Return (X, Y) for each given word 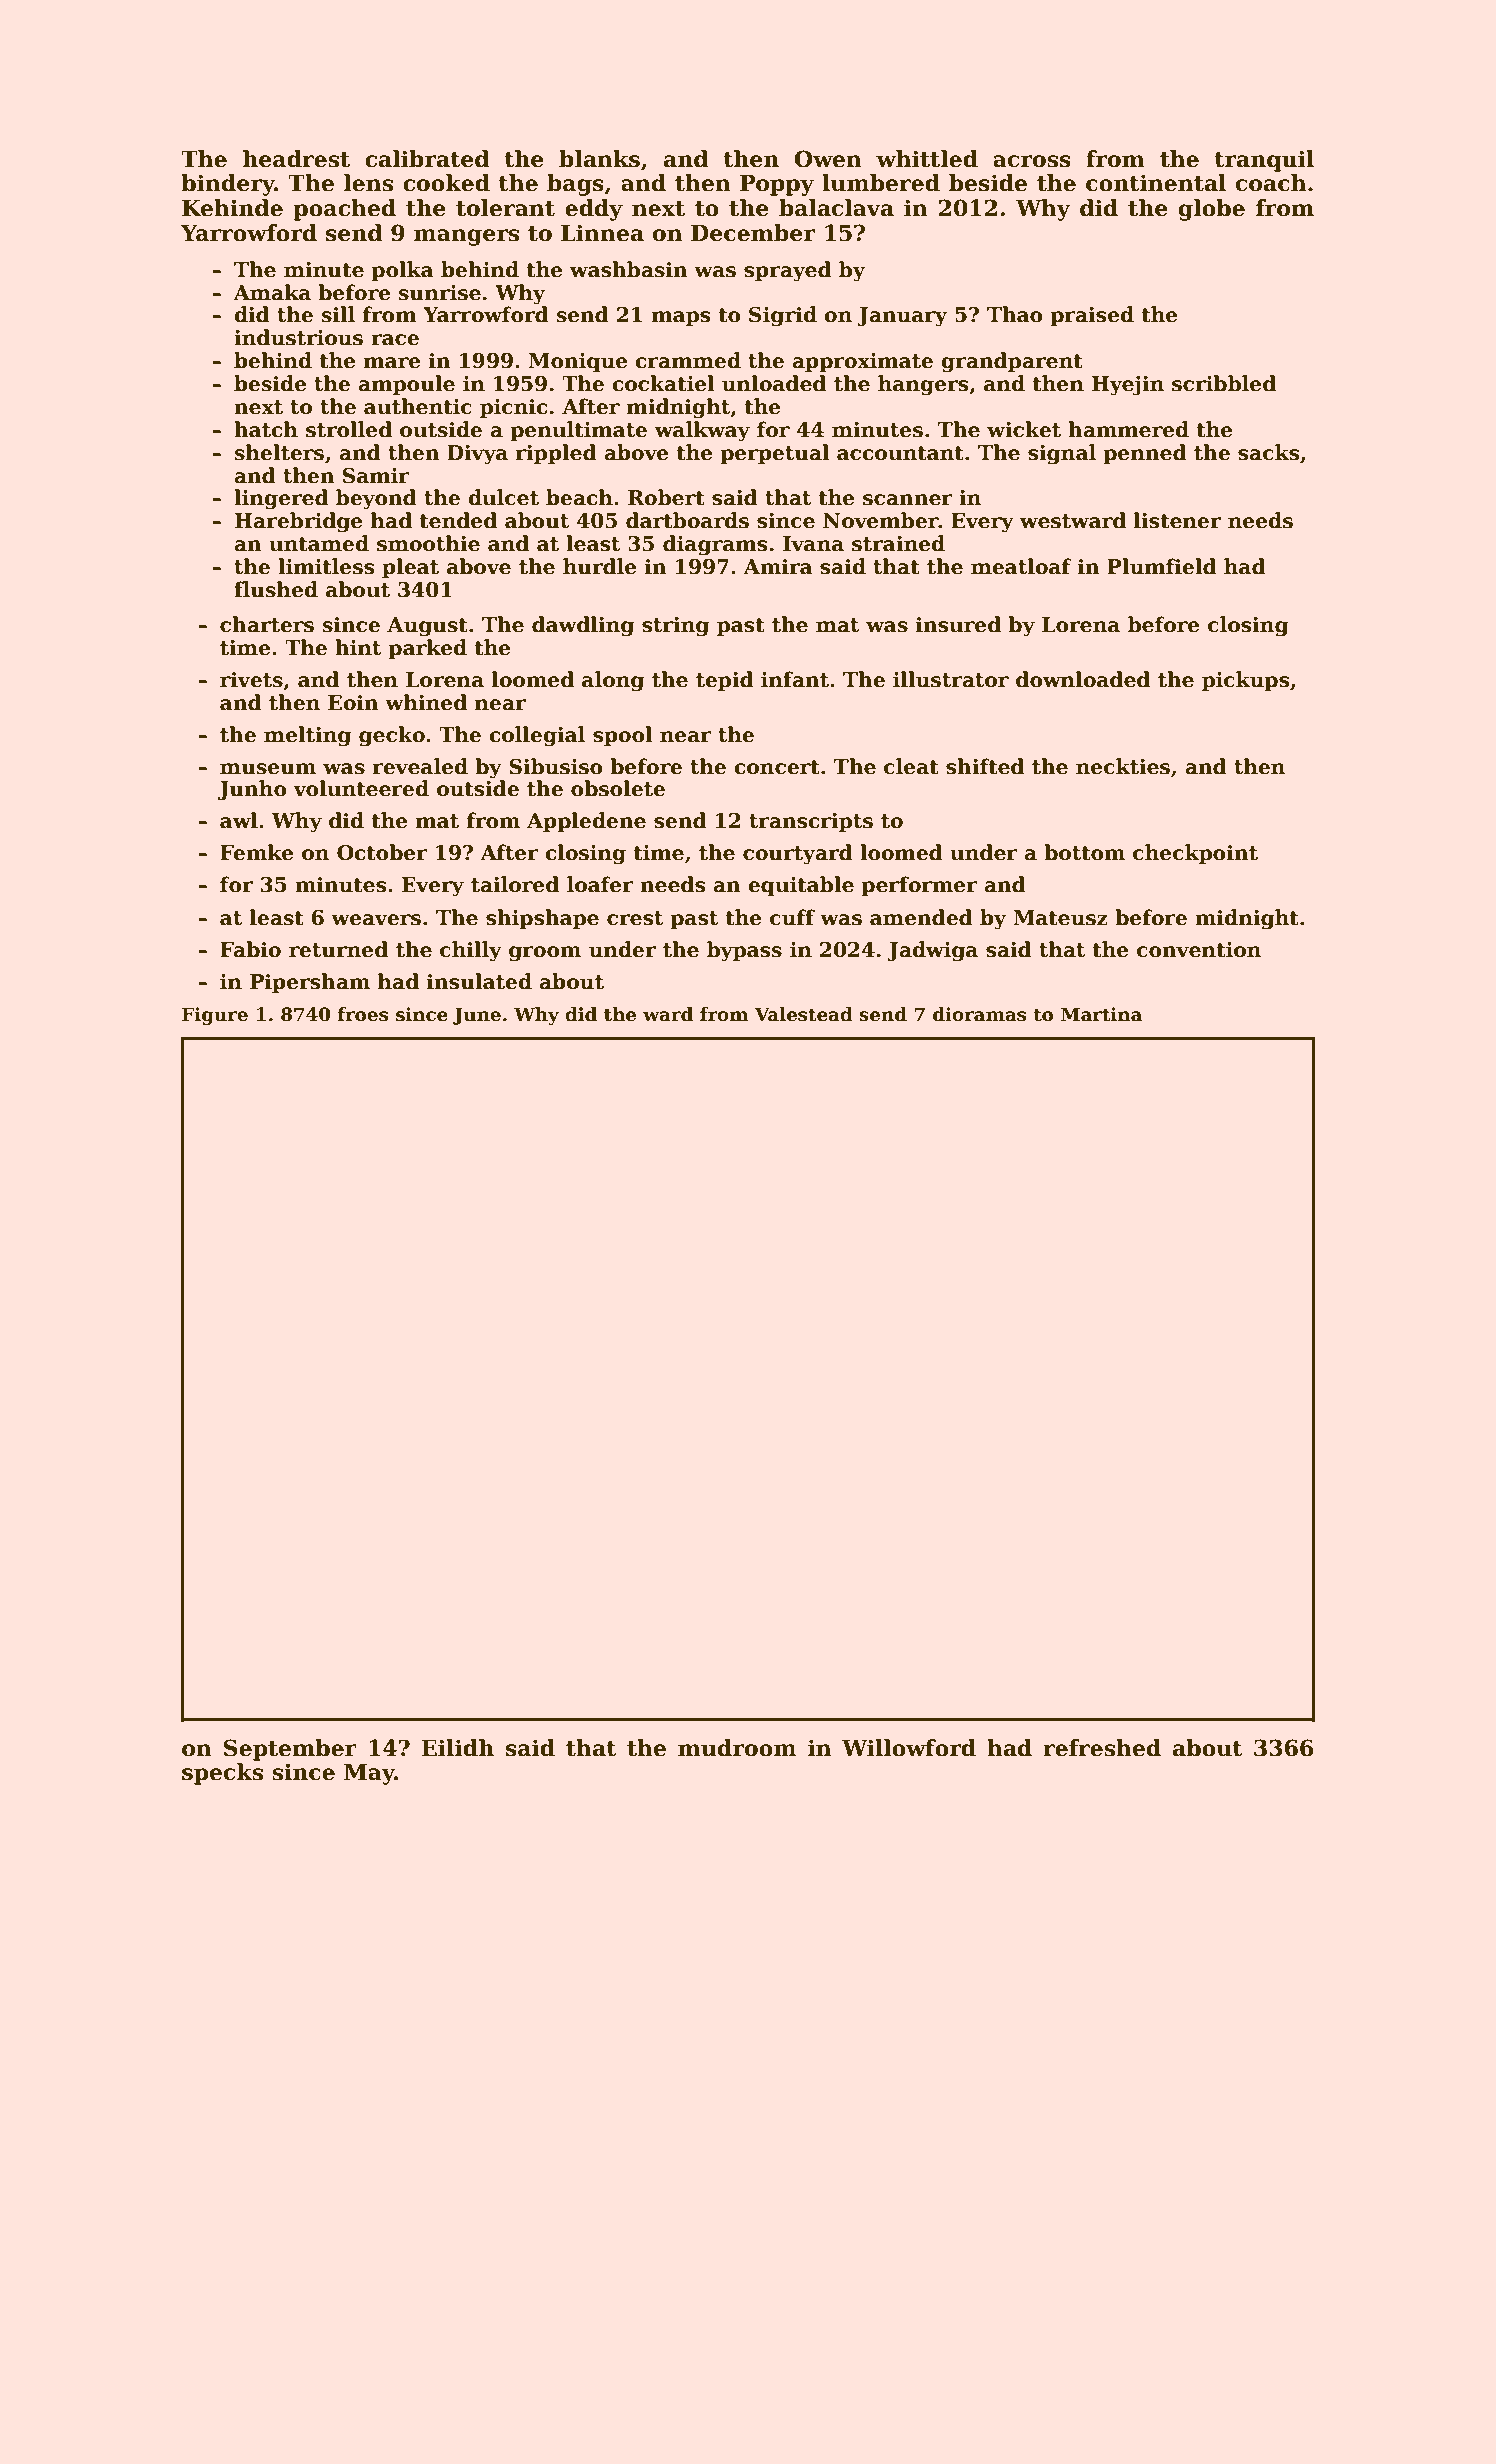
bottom (1084, 852)
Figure (215, 1016)
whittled (927, 159)
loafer (600, 884)
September (290, 1750)
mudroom (737, 1748)
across (1032, 161)
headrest (296, 159)
